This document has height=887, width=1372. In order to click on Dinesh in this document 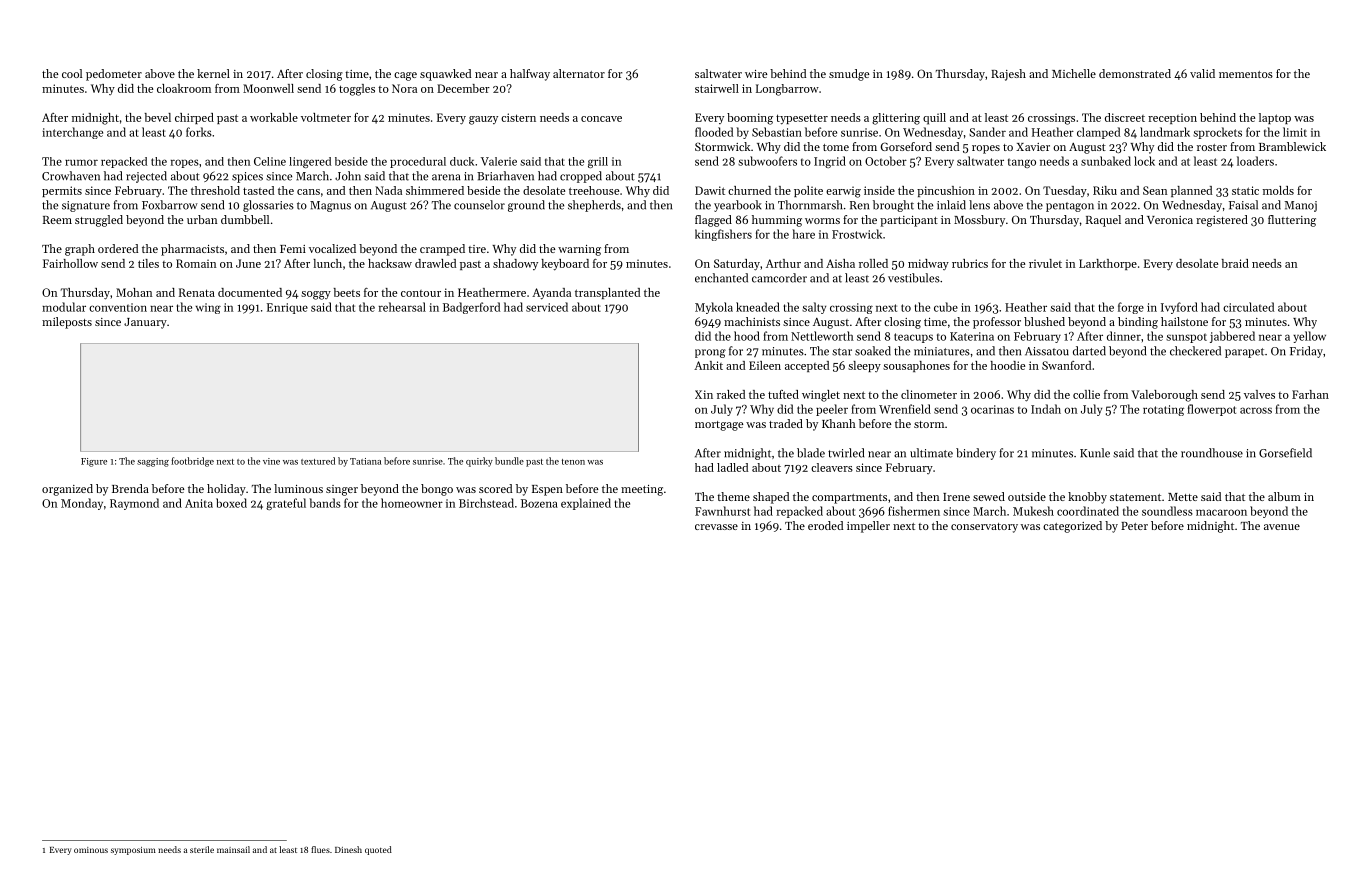, I will do `click(348, 849)`.
